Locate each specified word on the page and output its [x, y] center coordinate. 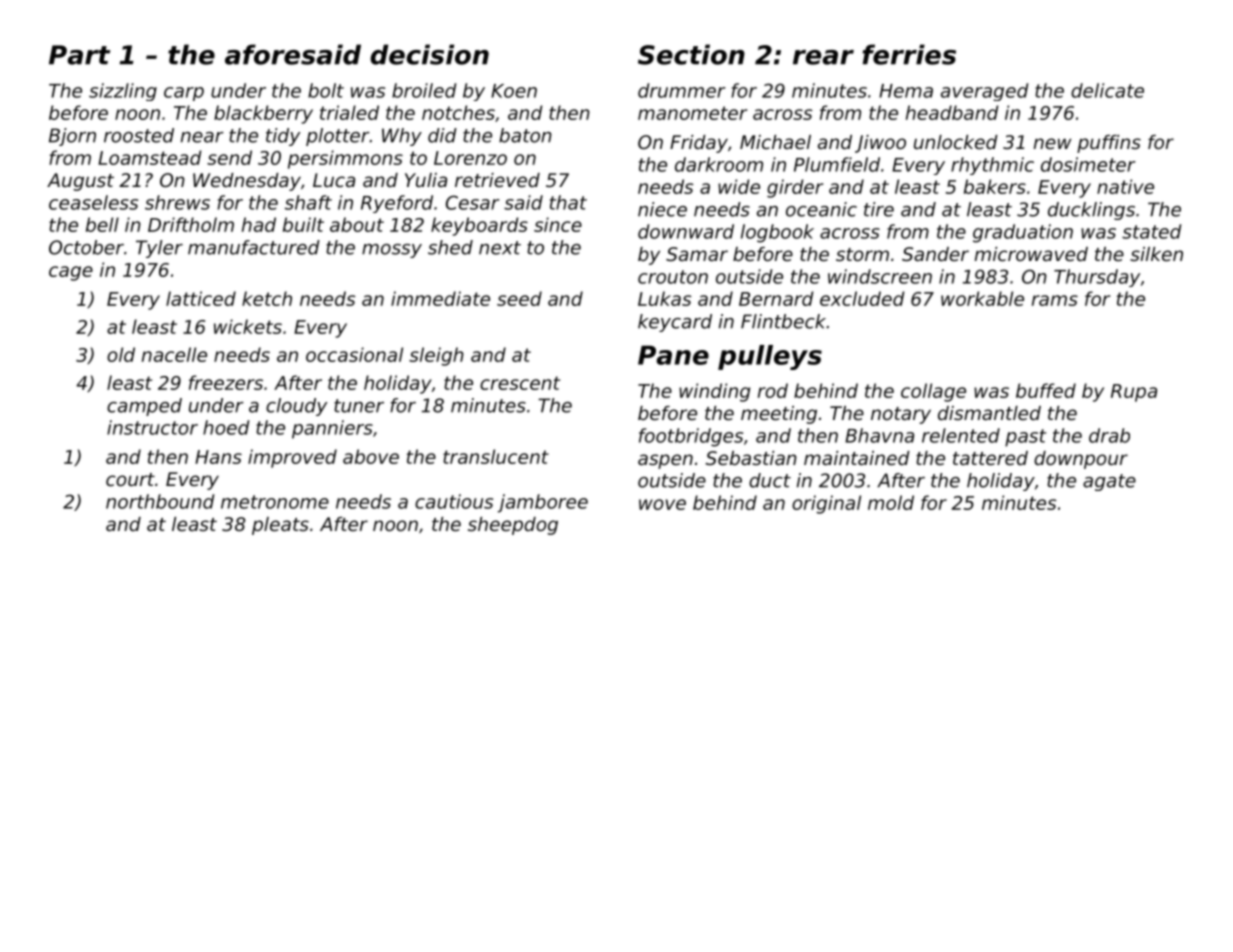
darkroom [719, 164]
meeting [779, 415]
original [826, 504]
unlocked [956, 142]
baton [525, 135]
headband [952, 112]
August [80, 182]
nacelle [174, 354]
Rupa [1134, 393]
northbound [160, 501]
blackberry [263, 114]
